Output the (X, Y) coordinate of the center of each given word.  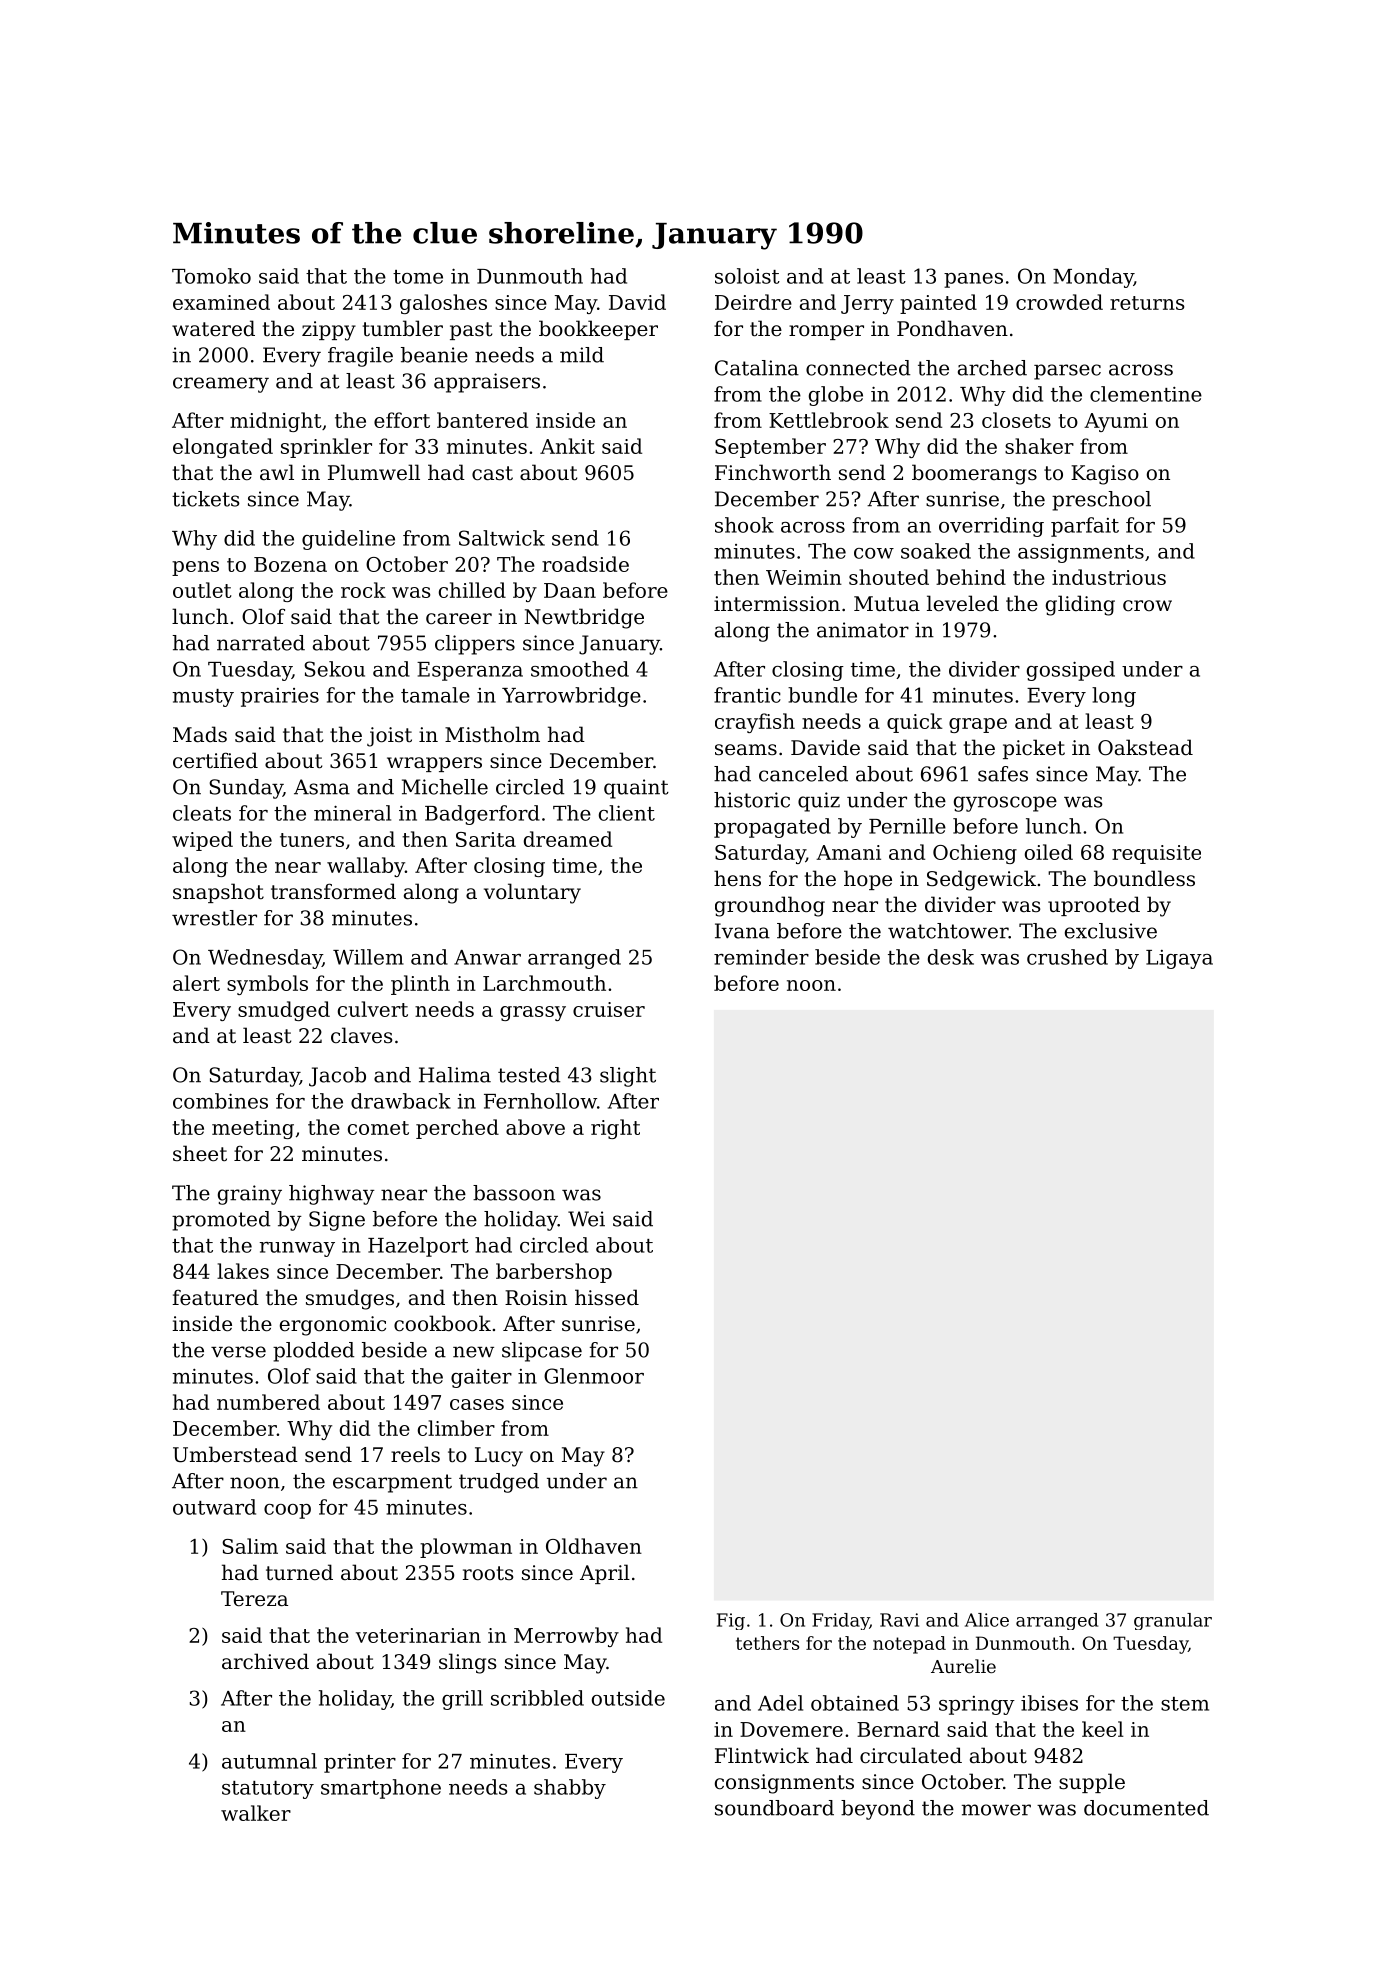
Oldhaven (594, 1546)
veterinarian (418, 1635)
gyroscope (1005, 804)
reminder (761, 957)
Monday (1093, 278)
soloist (747, 276)
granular (1173, 1621)
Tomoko (211, 276)
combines (220, 1101)
